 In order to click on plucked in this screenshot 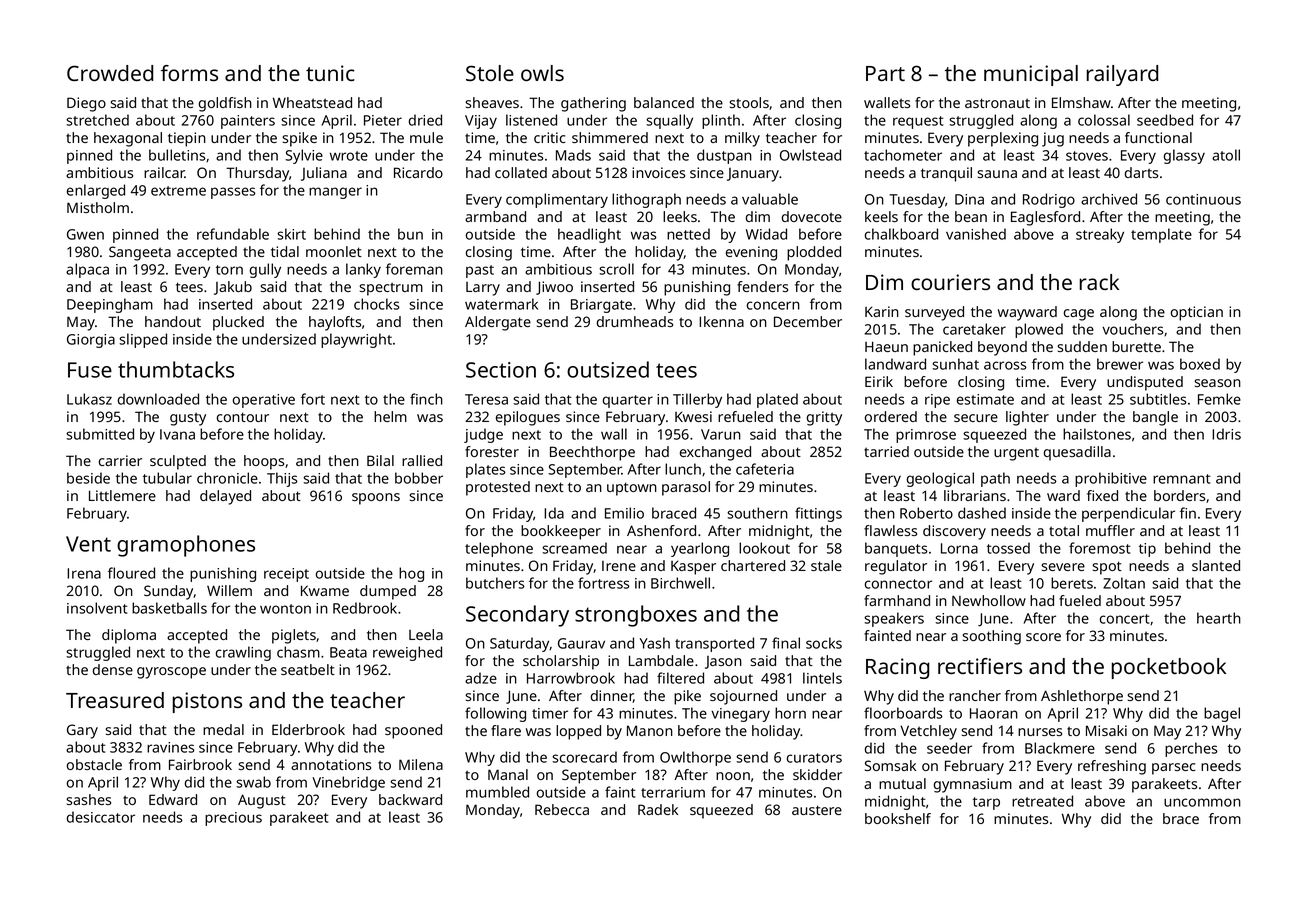, I will do `click(238, 323)`.
